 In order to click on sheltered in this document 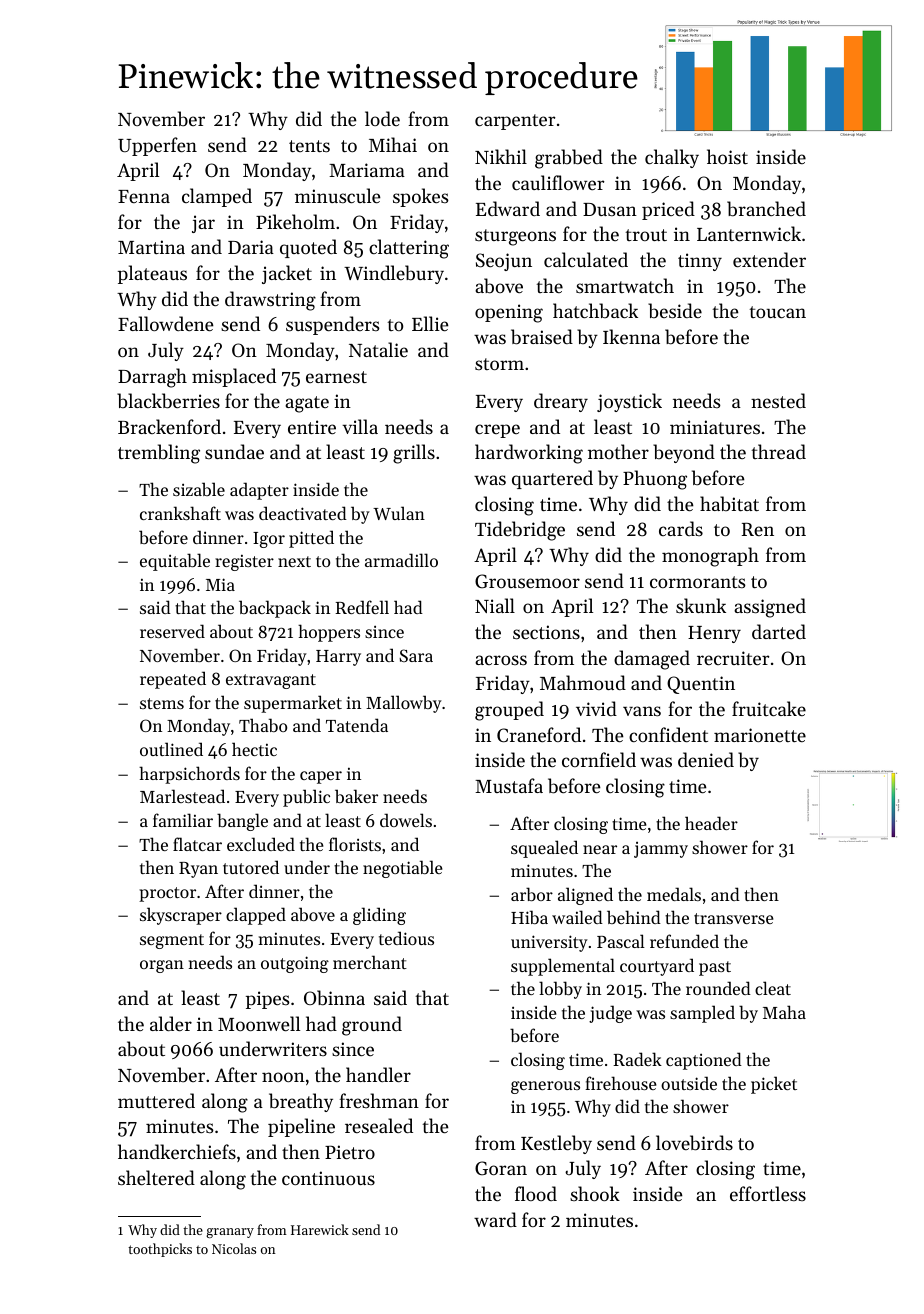, I will do `click(156, 1177)`.
